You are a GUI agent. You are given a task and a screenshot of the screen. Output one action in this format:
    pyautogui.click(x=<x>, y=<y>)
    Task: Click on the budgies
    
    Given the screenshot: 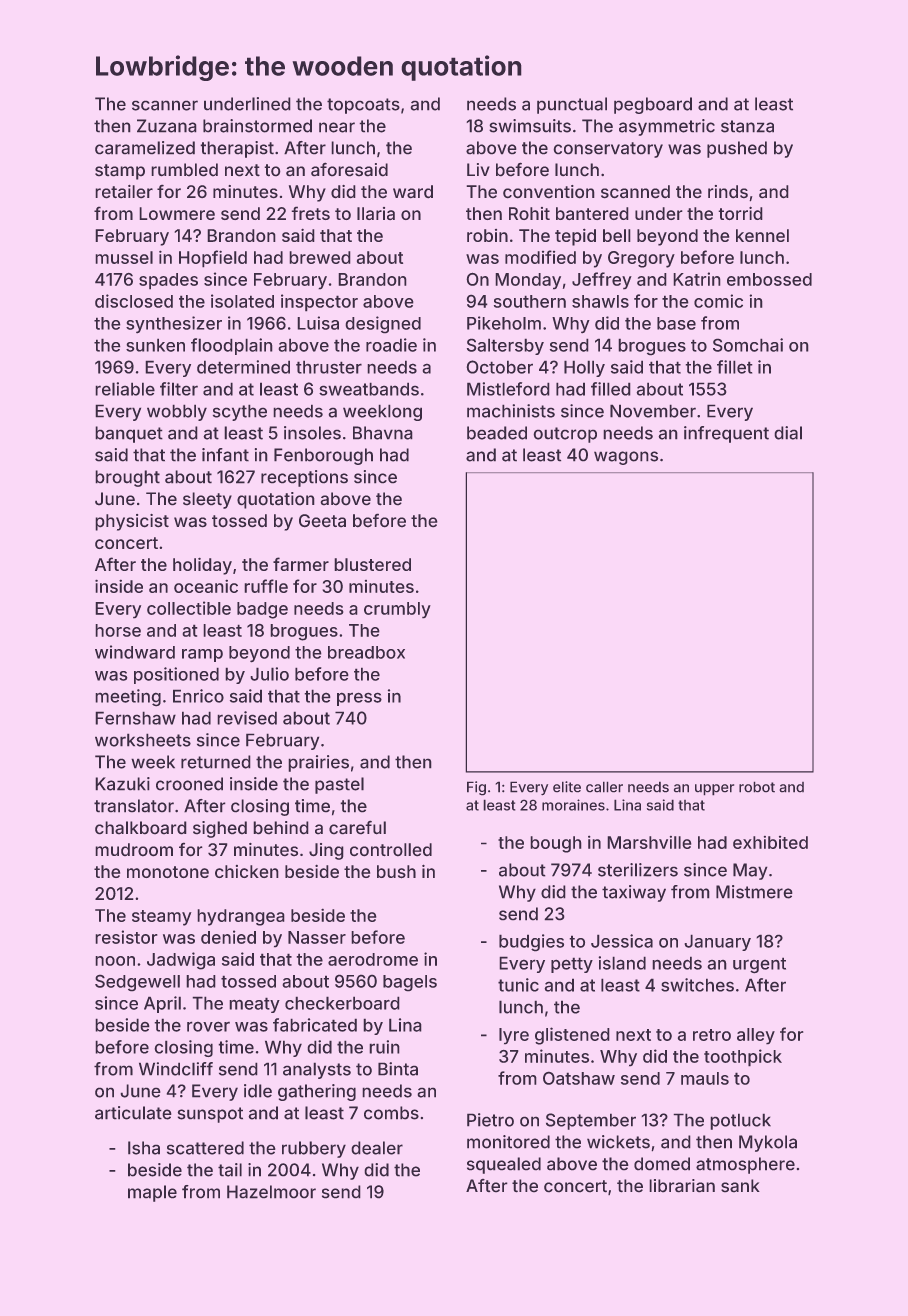 What is the action you would take?
    pyautogui.click(x=531, y=943)
